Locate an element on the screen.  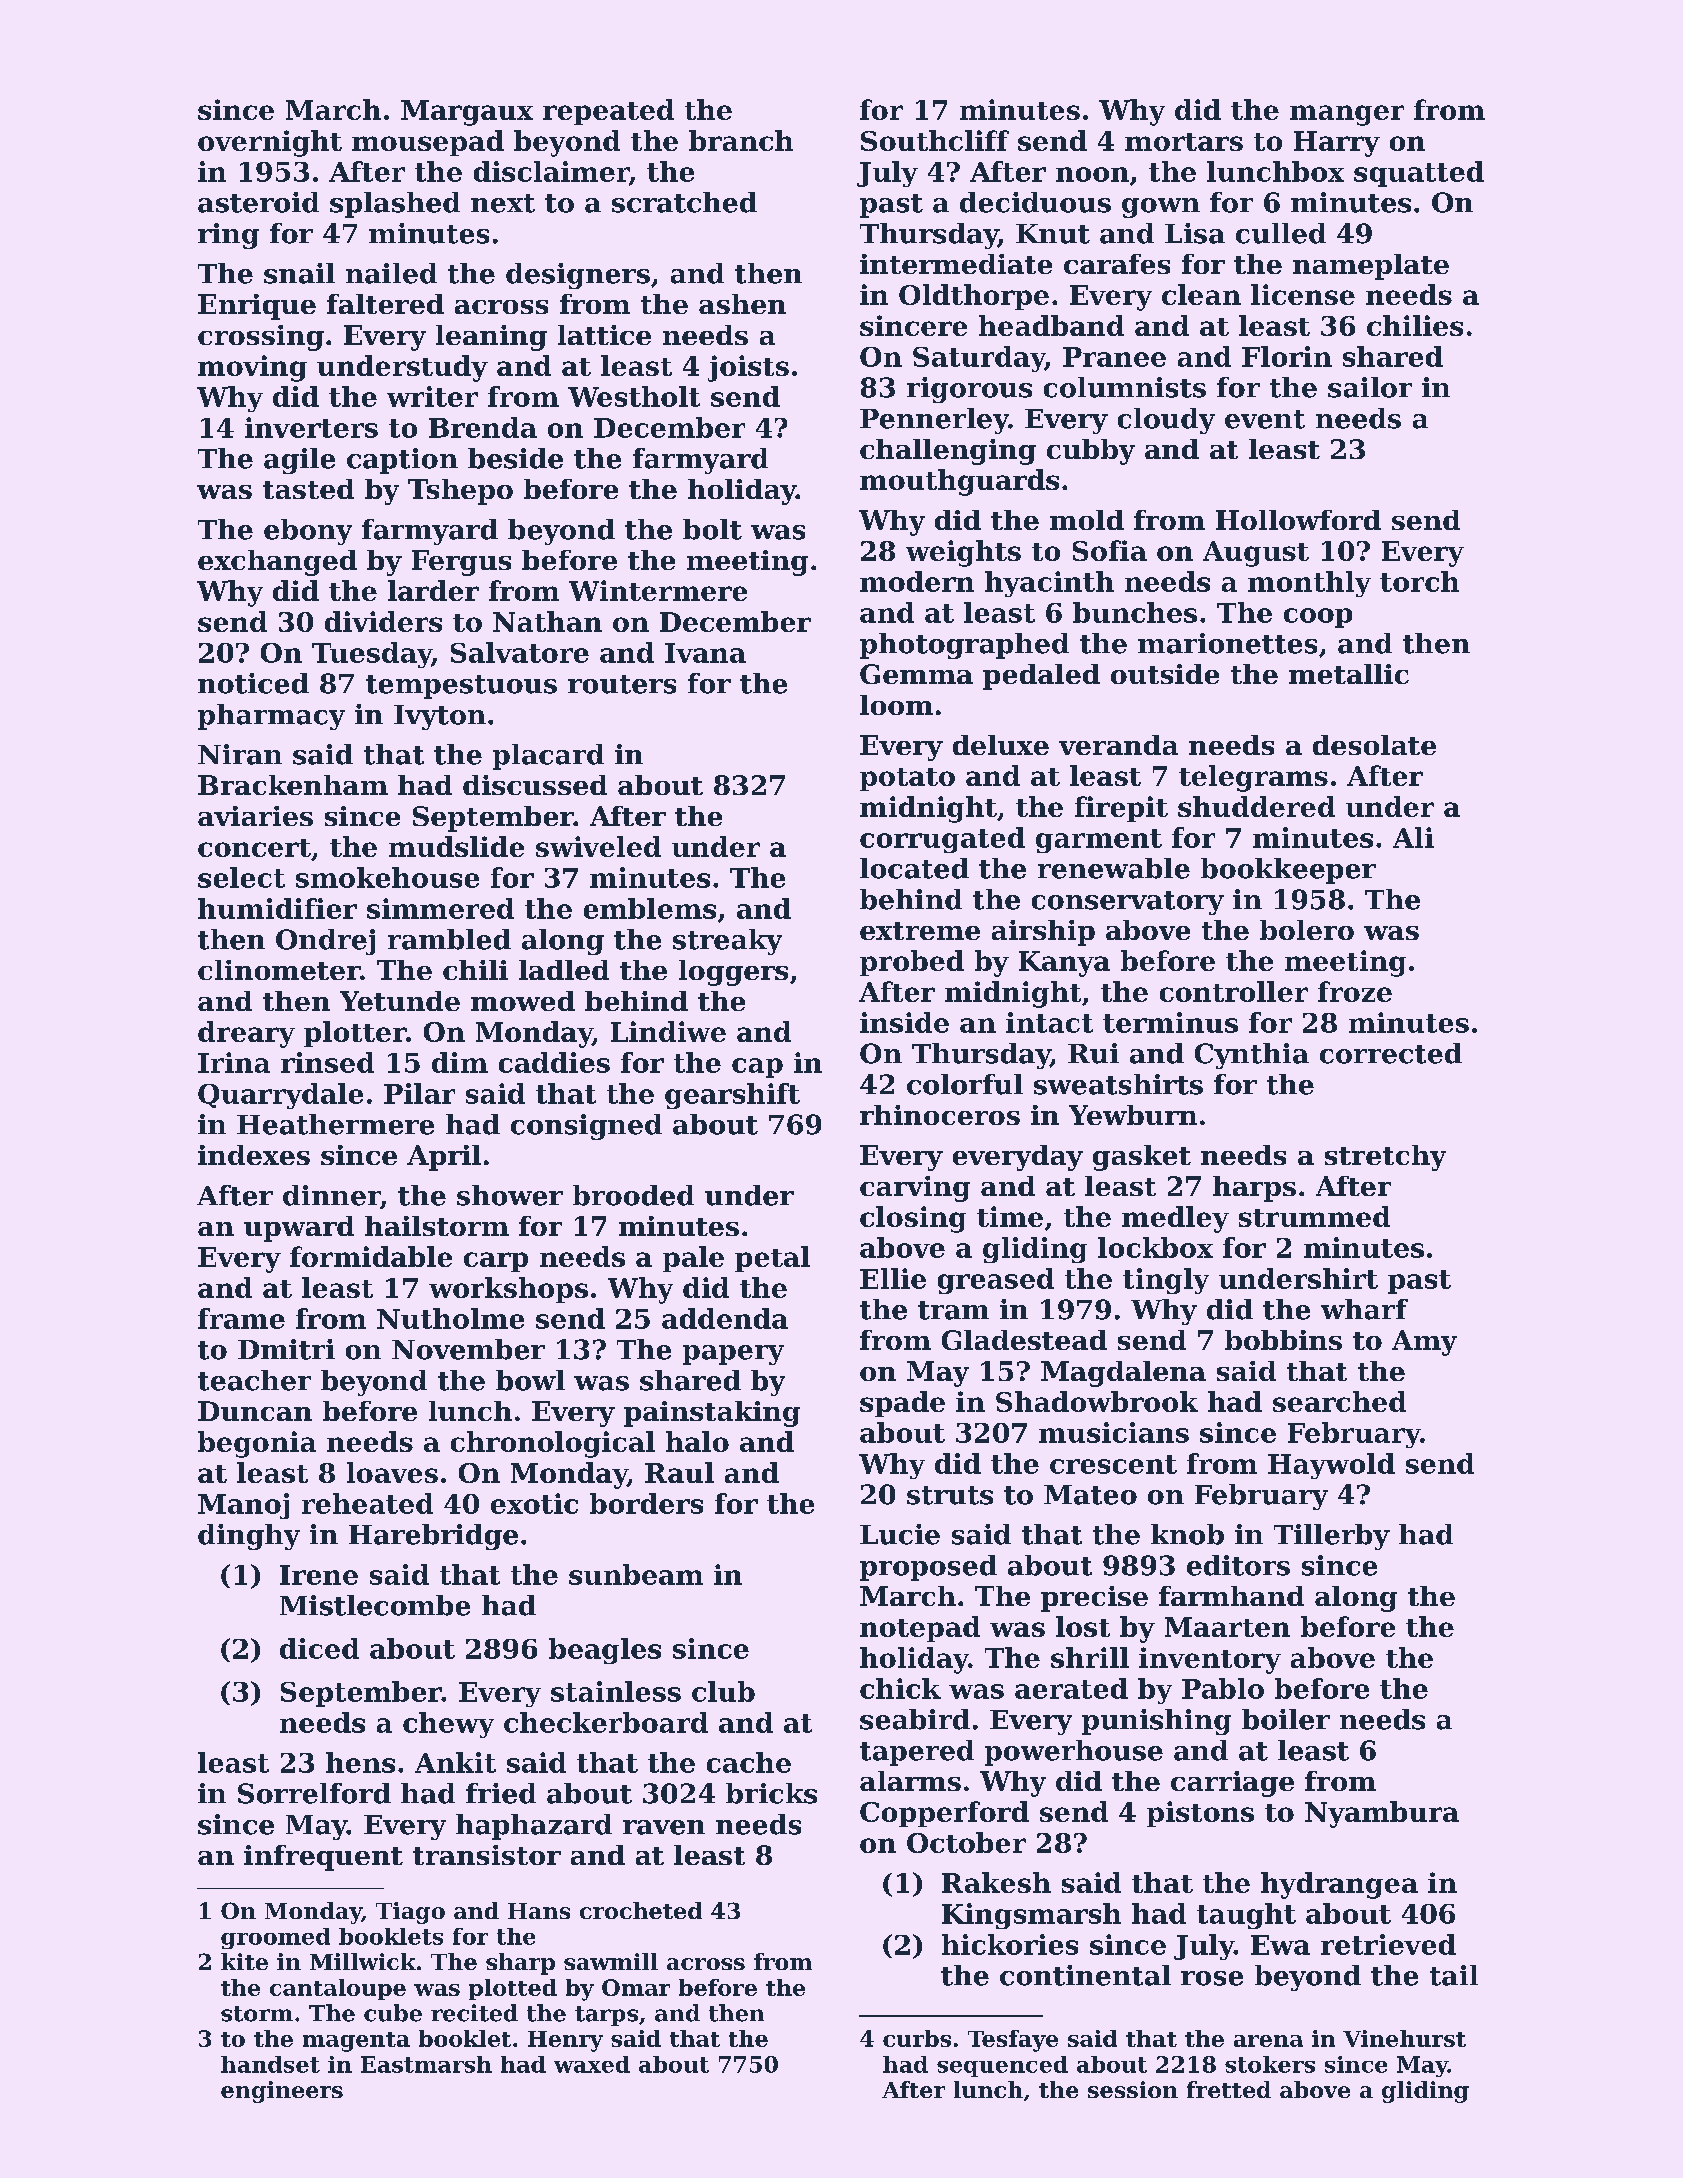
potato is located at coordinates (907, 779).
